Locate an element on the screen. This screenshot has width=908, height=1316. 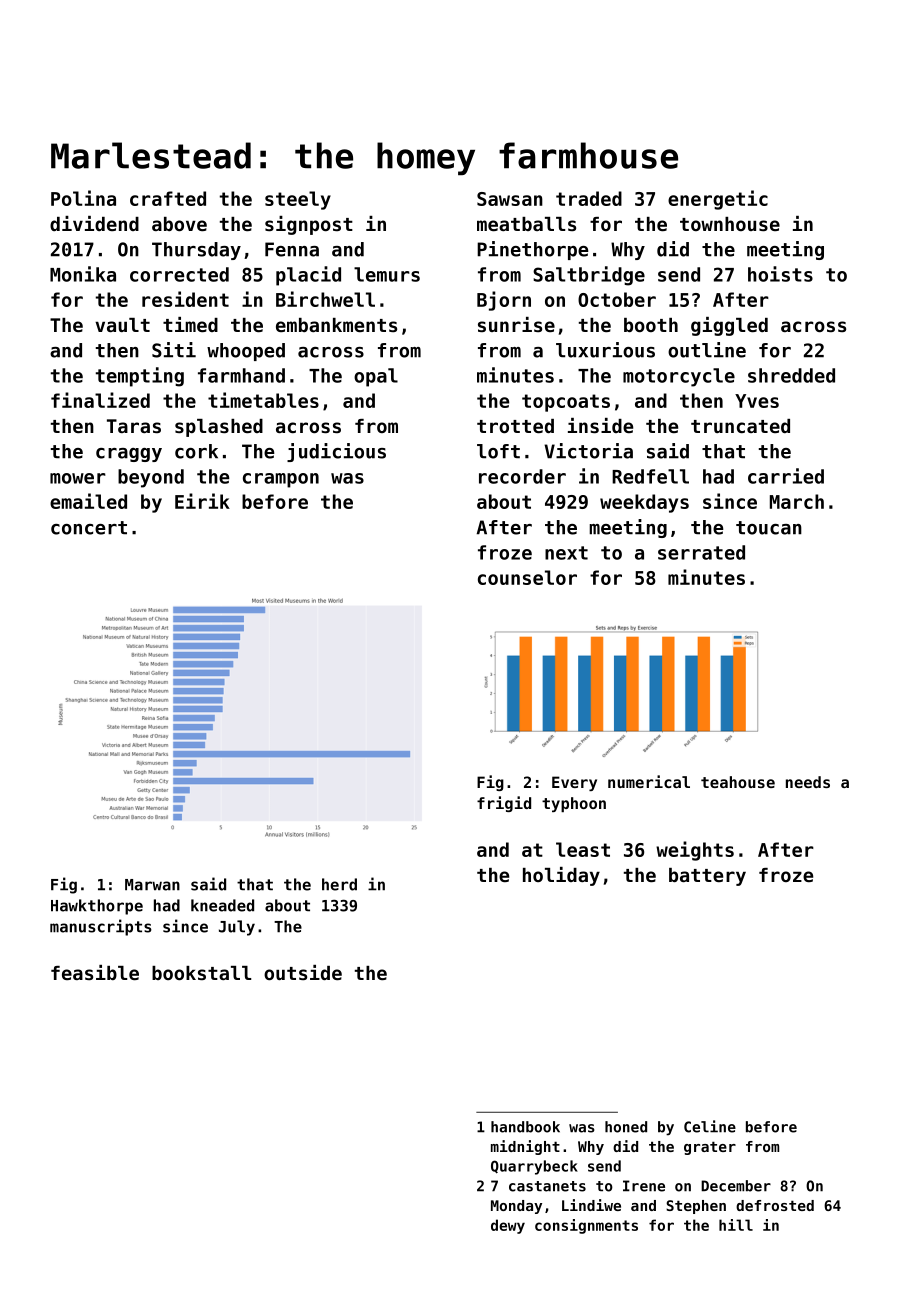
crafted is located at coordinates (168, 198).
